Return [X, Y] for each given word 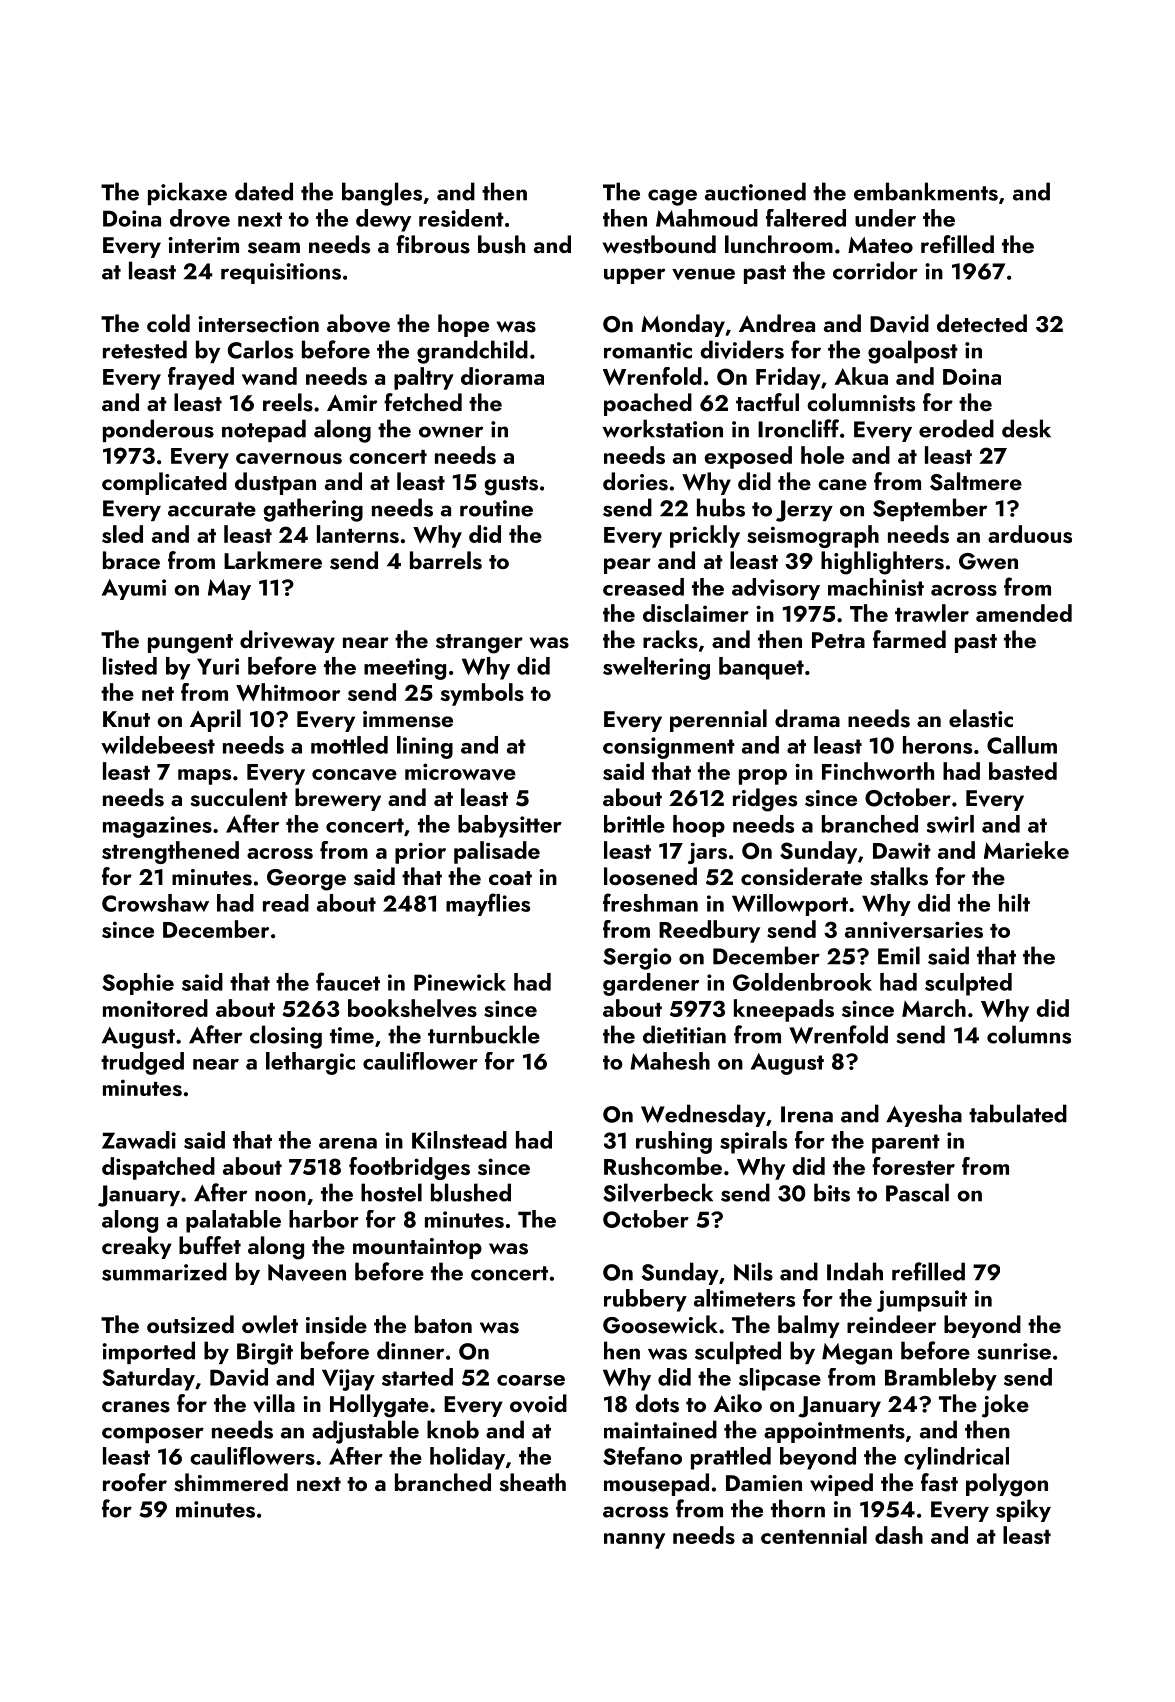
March [934, 1008]
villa [274, 1403]
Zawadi [139, 1140]
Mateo [880, 245]
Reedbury [709, 931]
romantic [648, 350]
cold [168, 323]
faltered [806, 218]
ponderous [158, 430]
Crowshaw [155, 903]
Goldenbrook [802, 982]
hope [463, 325]
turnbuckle [484, 1034]
